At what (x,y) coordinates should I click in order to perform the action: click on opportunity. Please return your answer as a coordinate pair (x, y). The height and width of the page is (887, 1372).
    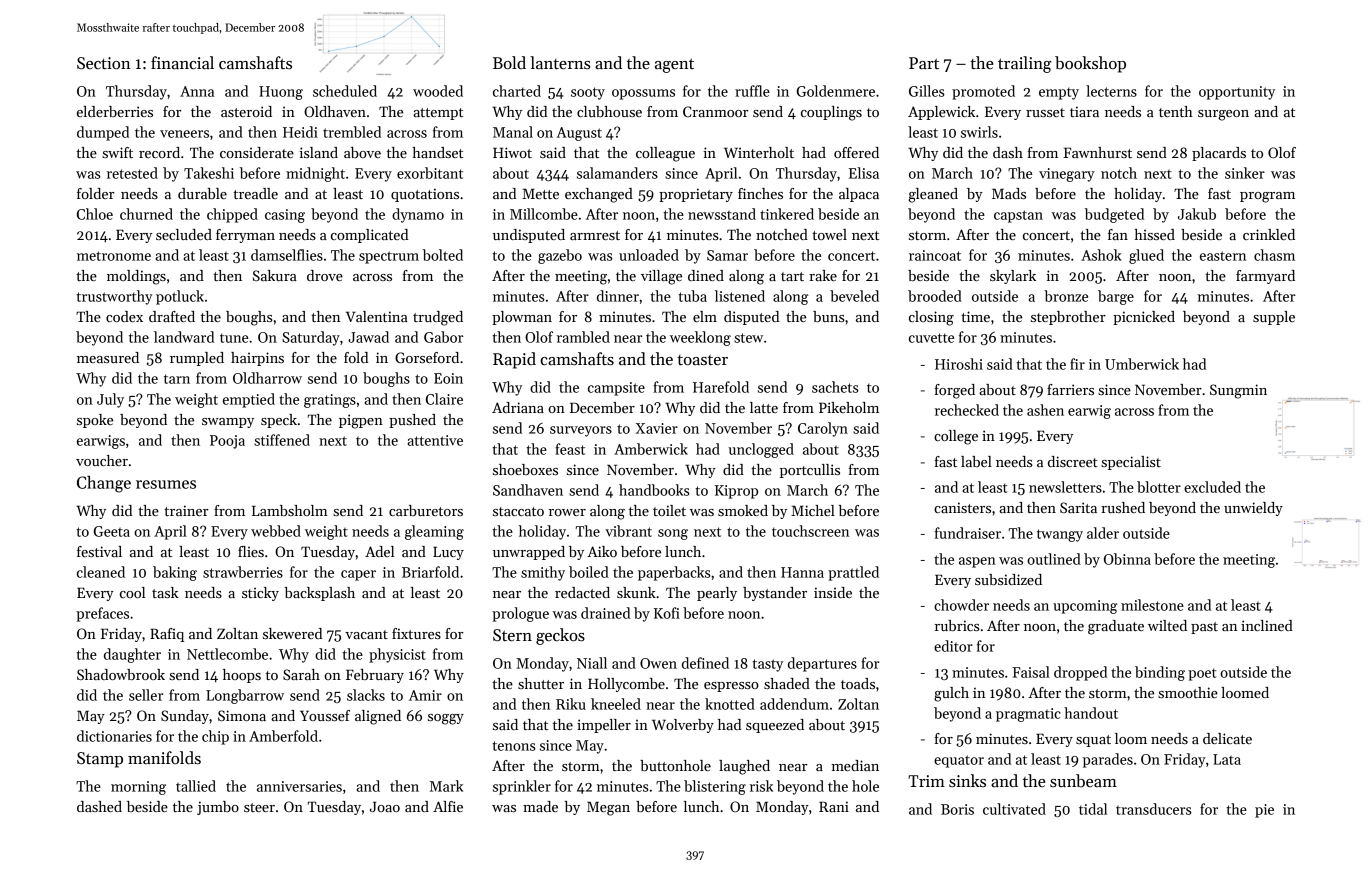
    Looking at the image, I should click on (1237, 93).
